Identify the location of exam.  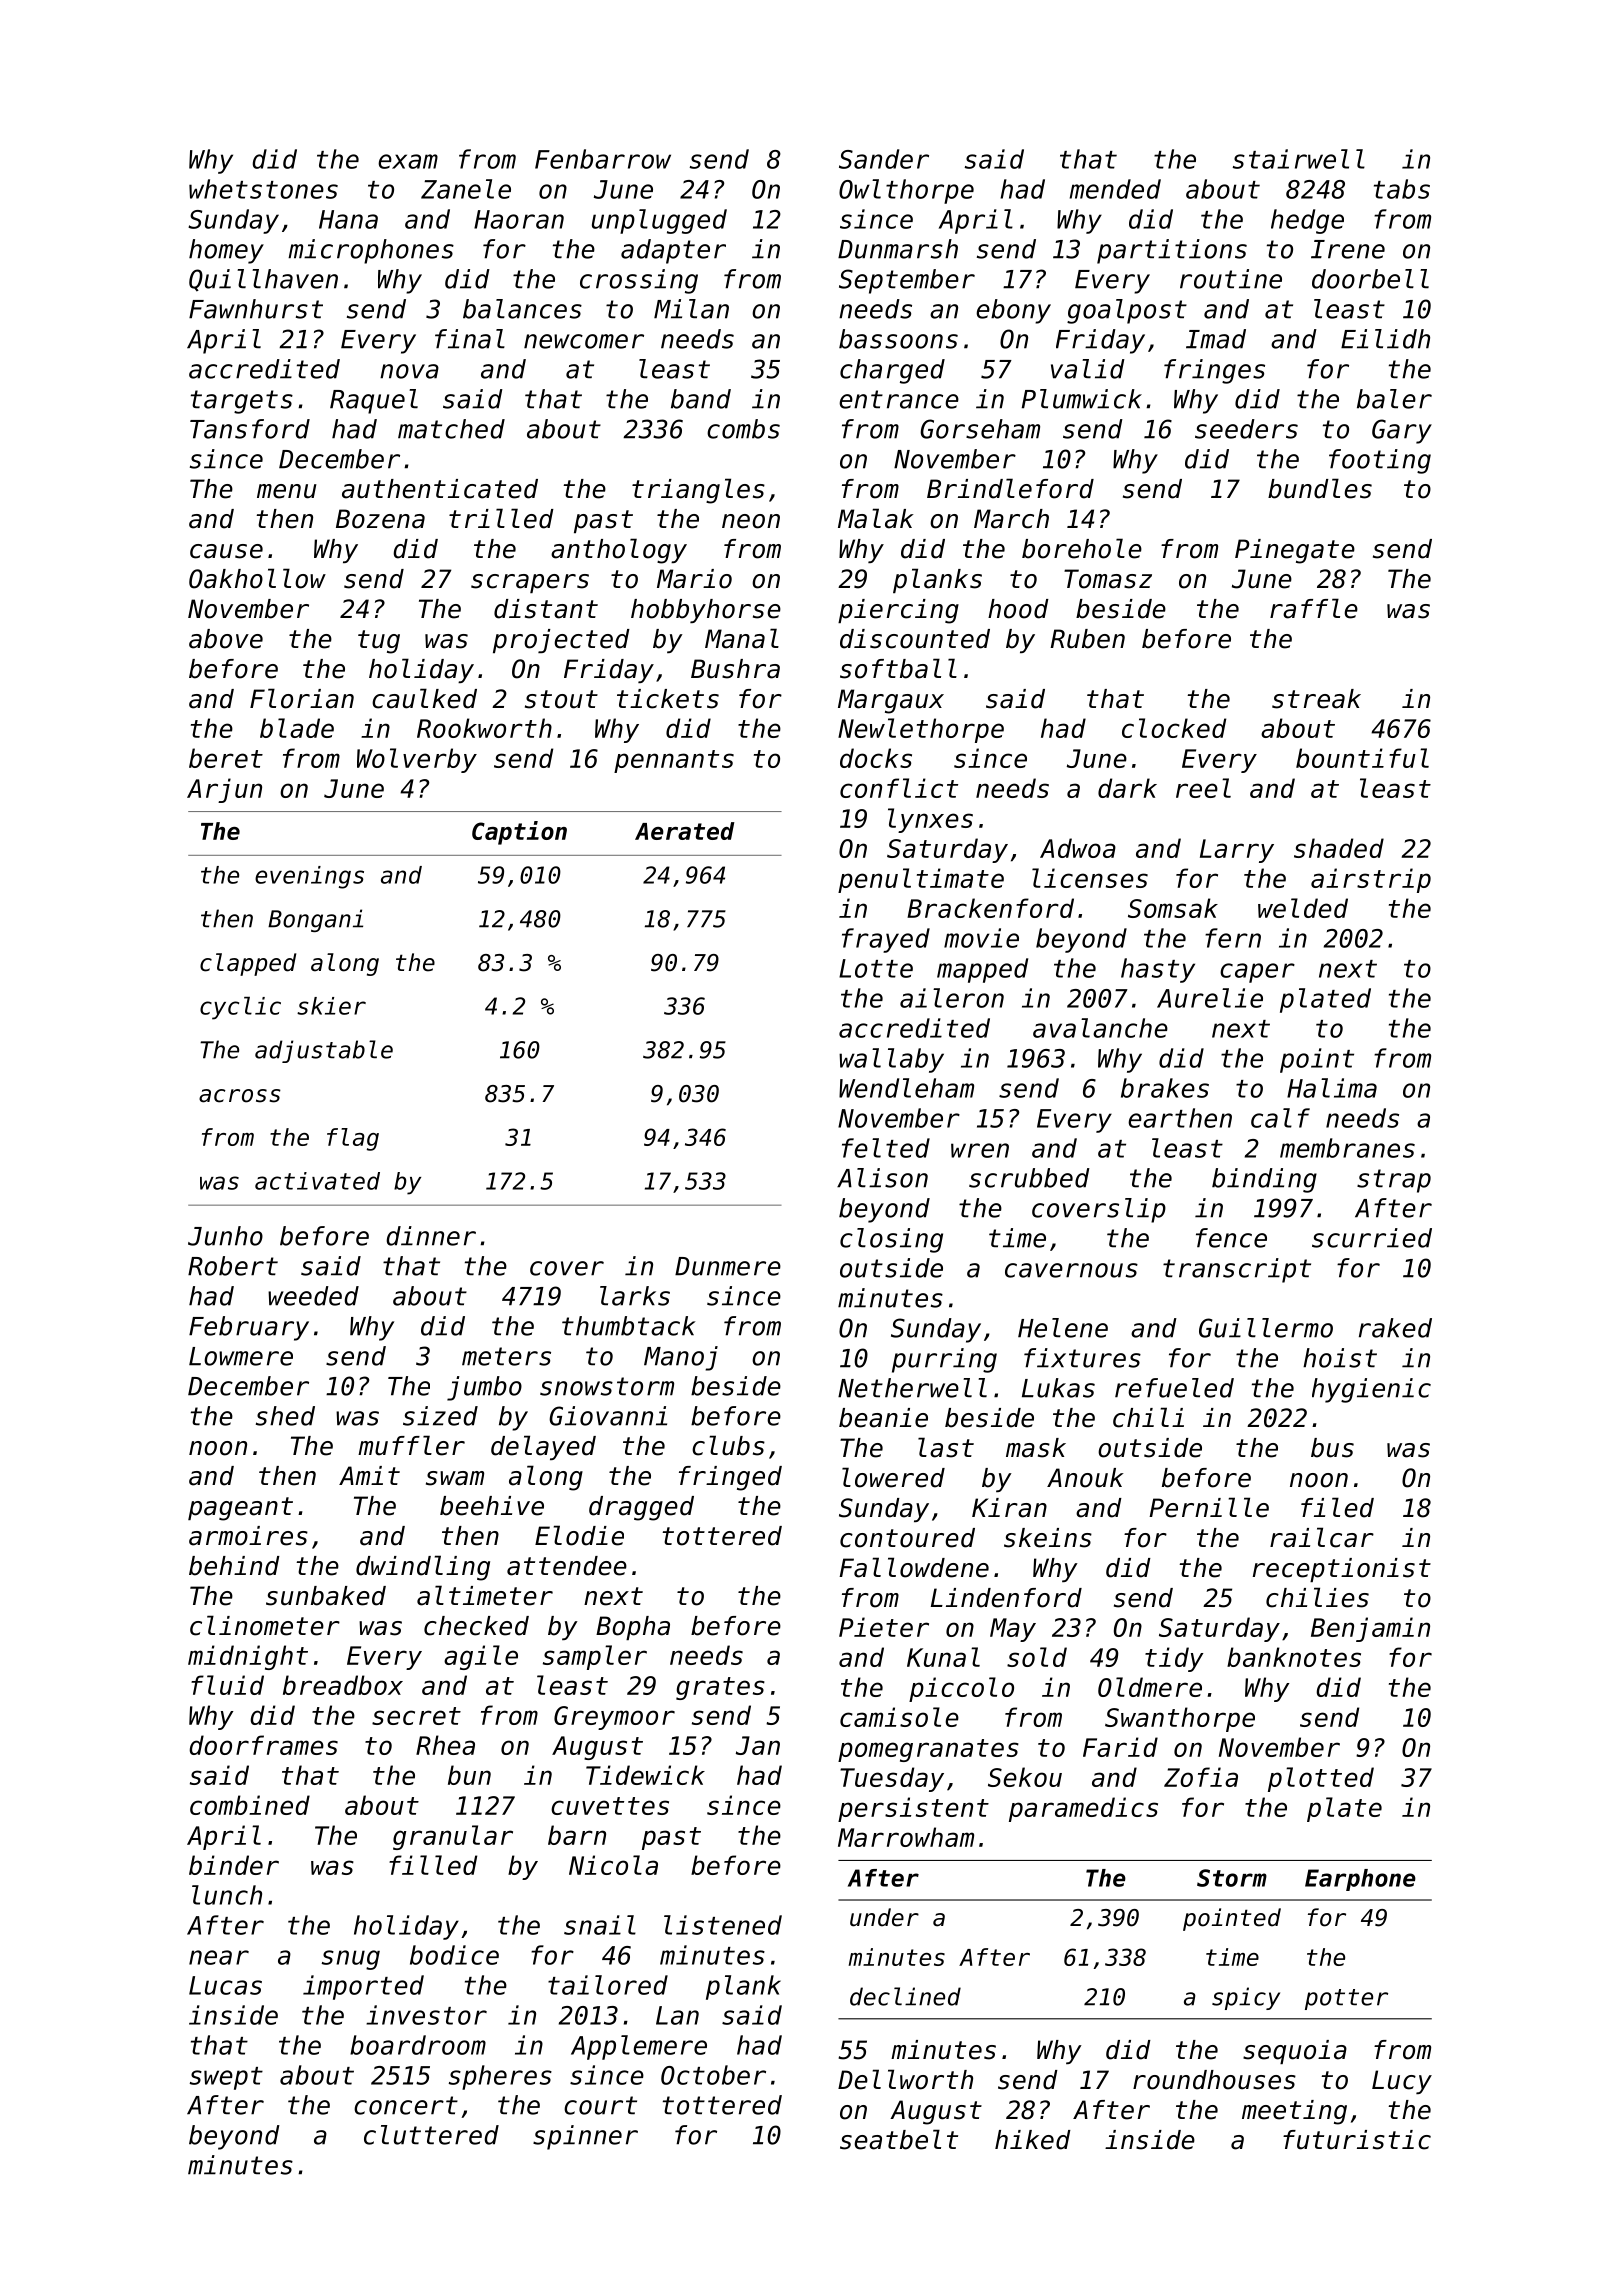
(408, 161).
